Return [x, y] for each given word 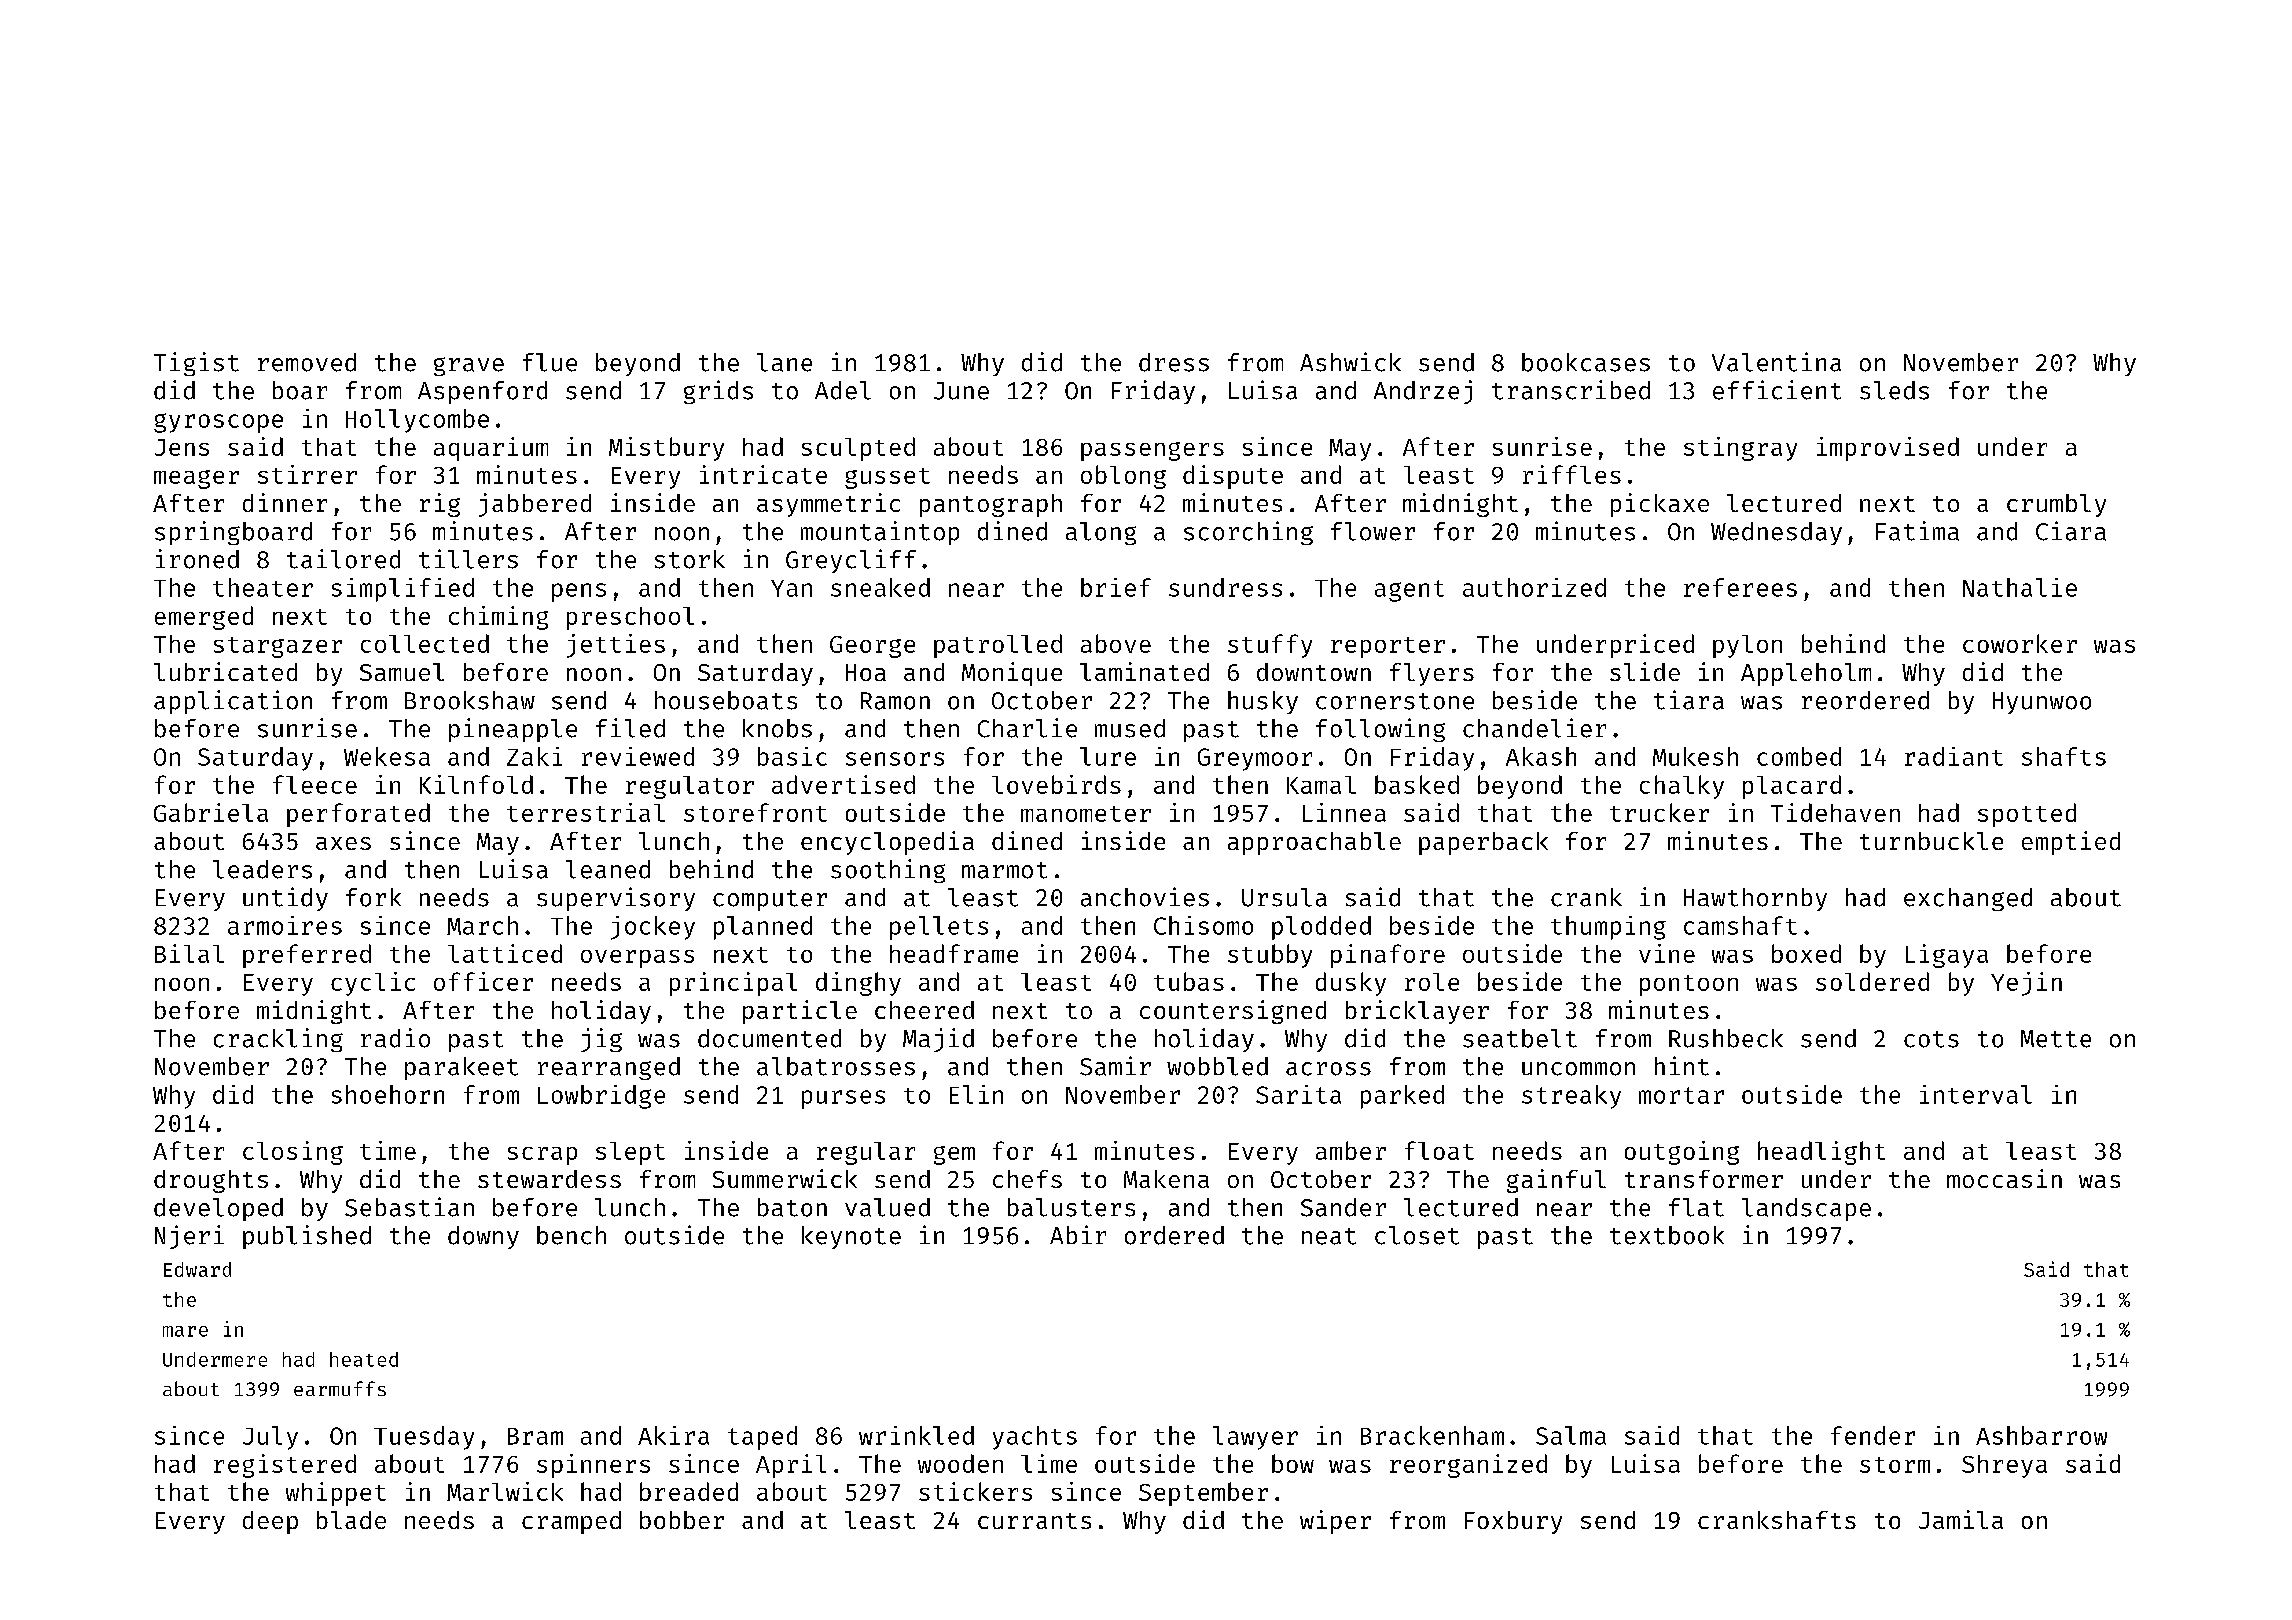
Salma [1571, 1435]
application [233, 702]
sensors [895, 759]
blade [351, 1520]
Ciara [2071, 531]
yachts [1035, 1438]
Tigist [196, 364]
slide [1645, 671]
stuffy [1270, 646]
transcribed [1571, 390]
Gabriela [211, 812]
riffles [1572, 474]
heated [364, 1359]
